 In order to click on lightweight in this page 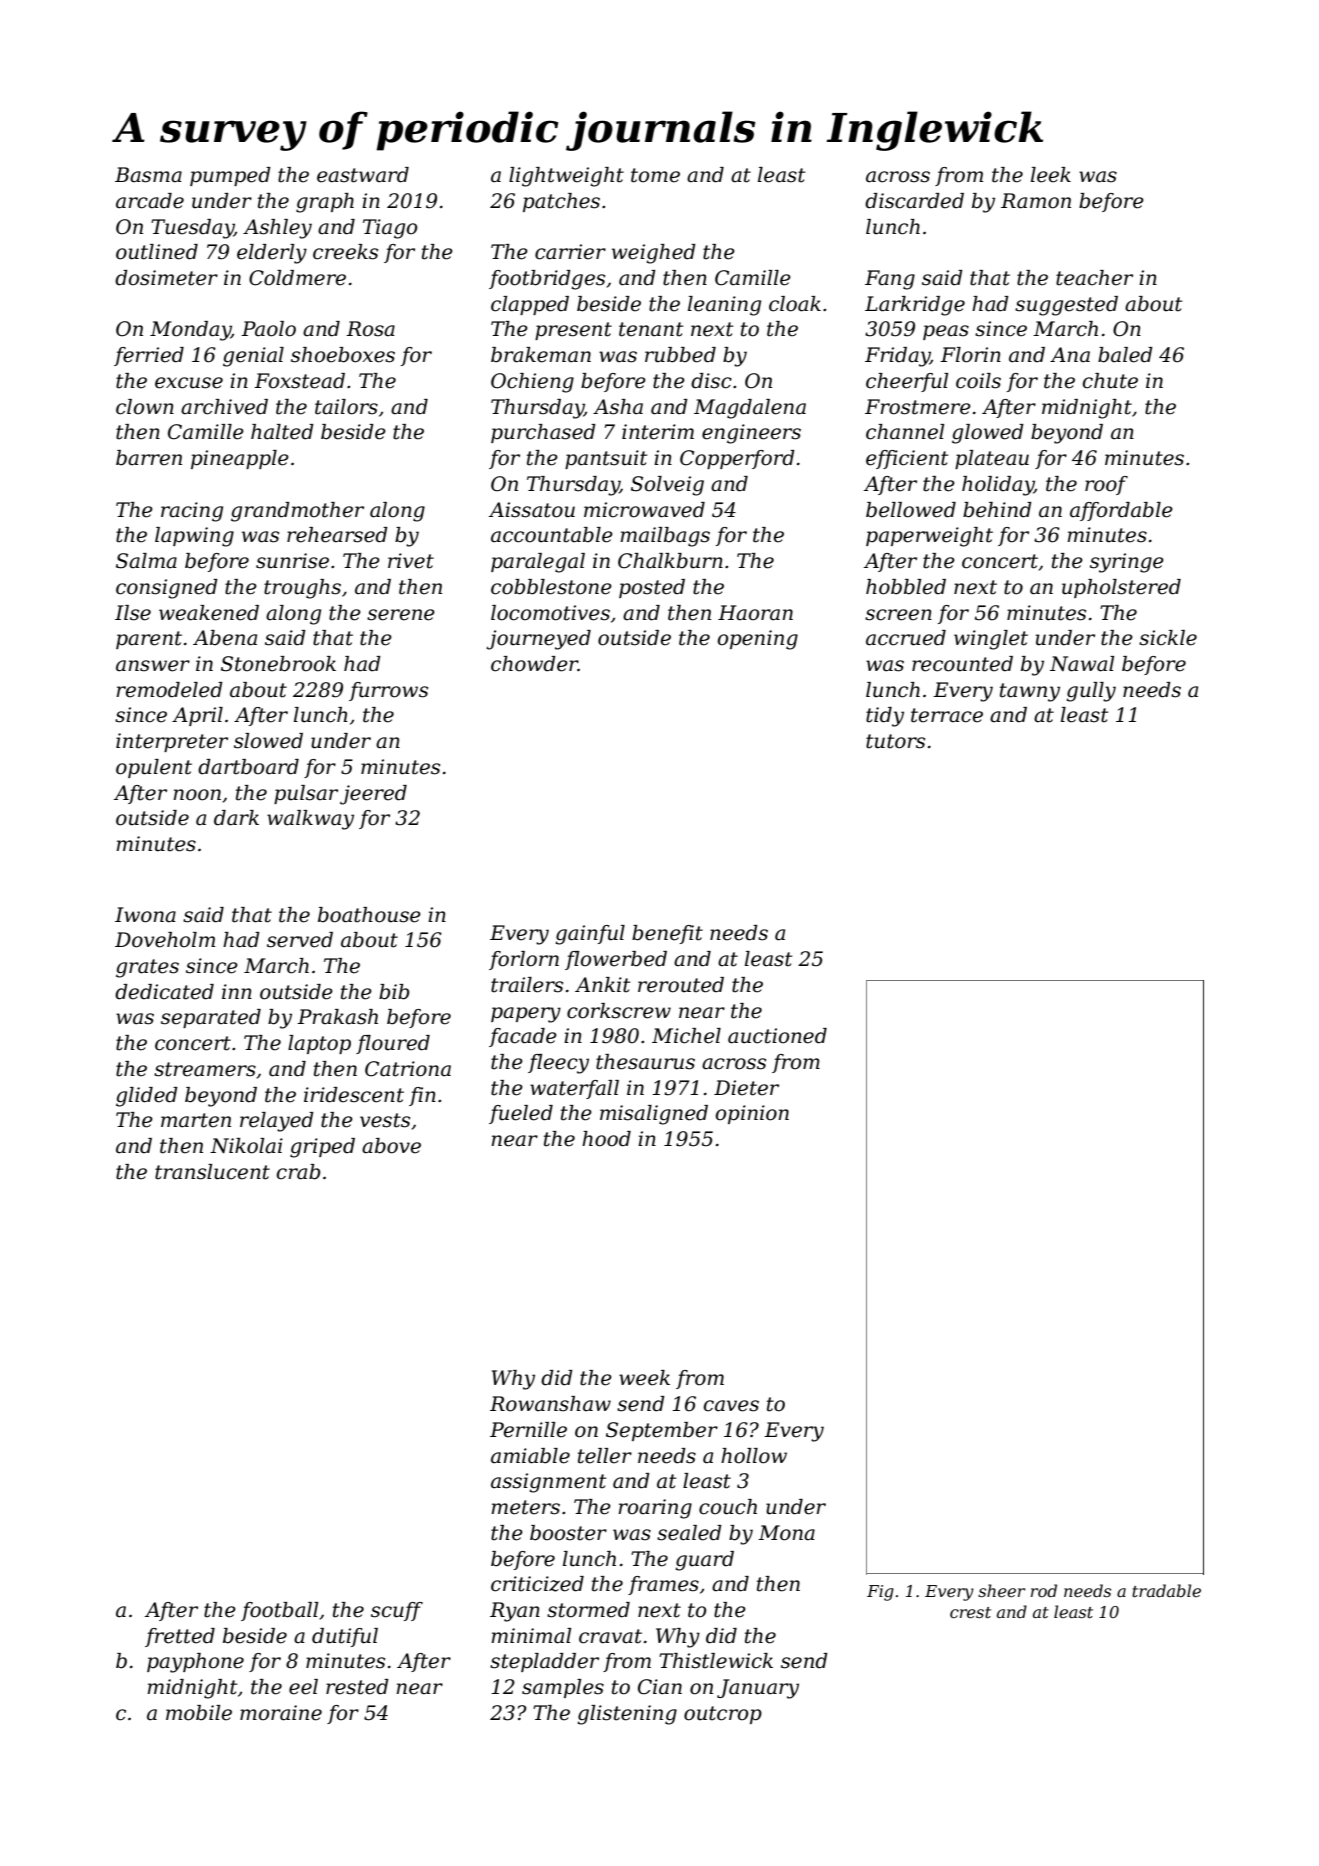, I will do `click(566, 177)`.
